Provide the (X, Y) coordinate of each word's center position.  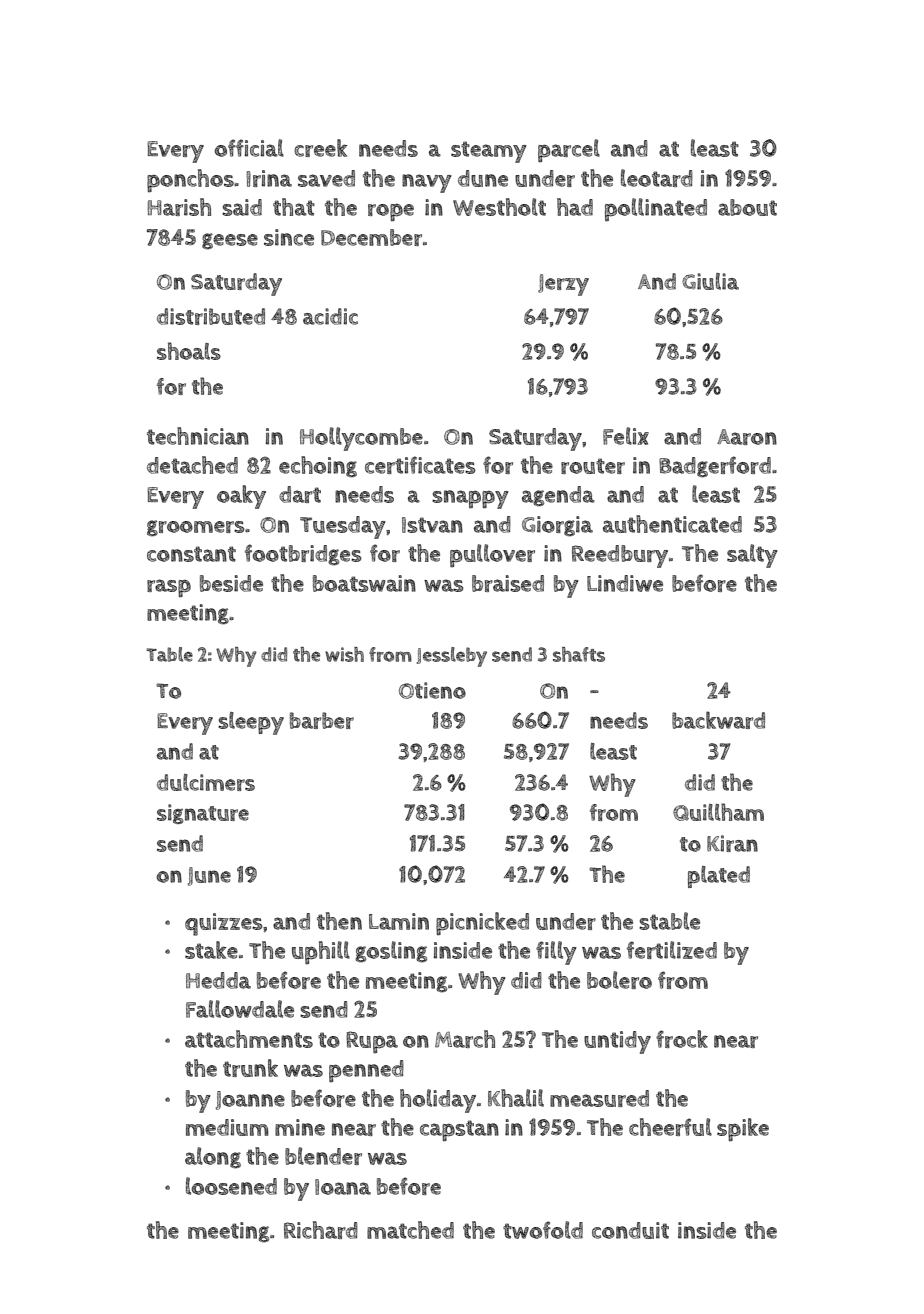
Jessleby (452, 657)
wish (344, 654)
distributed (211, 316)
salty (752, 556)
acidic (330, 316)
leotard (657, 178)
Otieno (432, 690)
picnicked (482, 923)
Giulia (710, 281)
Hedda (218, 980)
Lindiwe (625, 583)
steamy (489, 152)
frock (682, 1039)
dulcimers (206, 782)
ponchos (190, 180)
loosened (231, 1186)
